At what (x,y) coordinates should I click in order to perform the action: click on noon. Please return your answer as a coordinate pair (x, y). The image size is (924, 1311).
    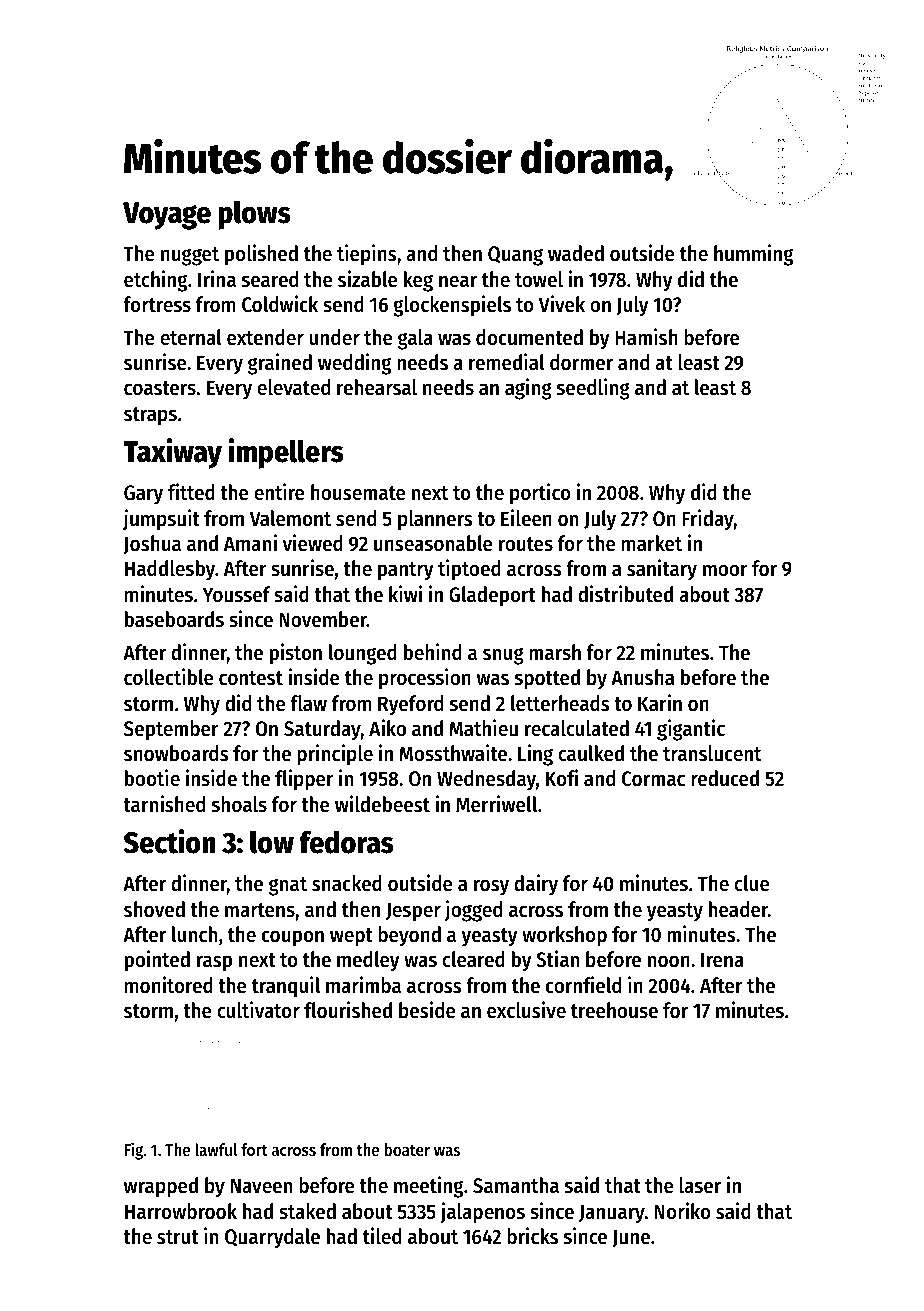
    Looking at the image, I should click on (669, 961).
